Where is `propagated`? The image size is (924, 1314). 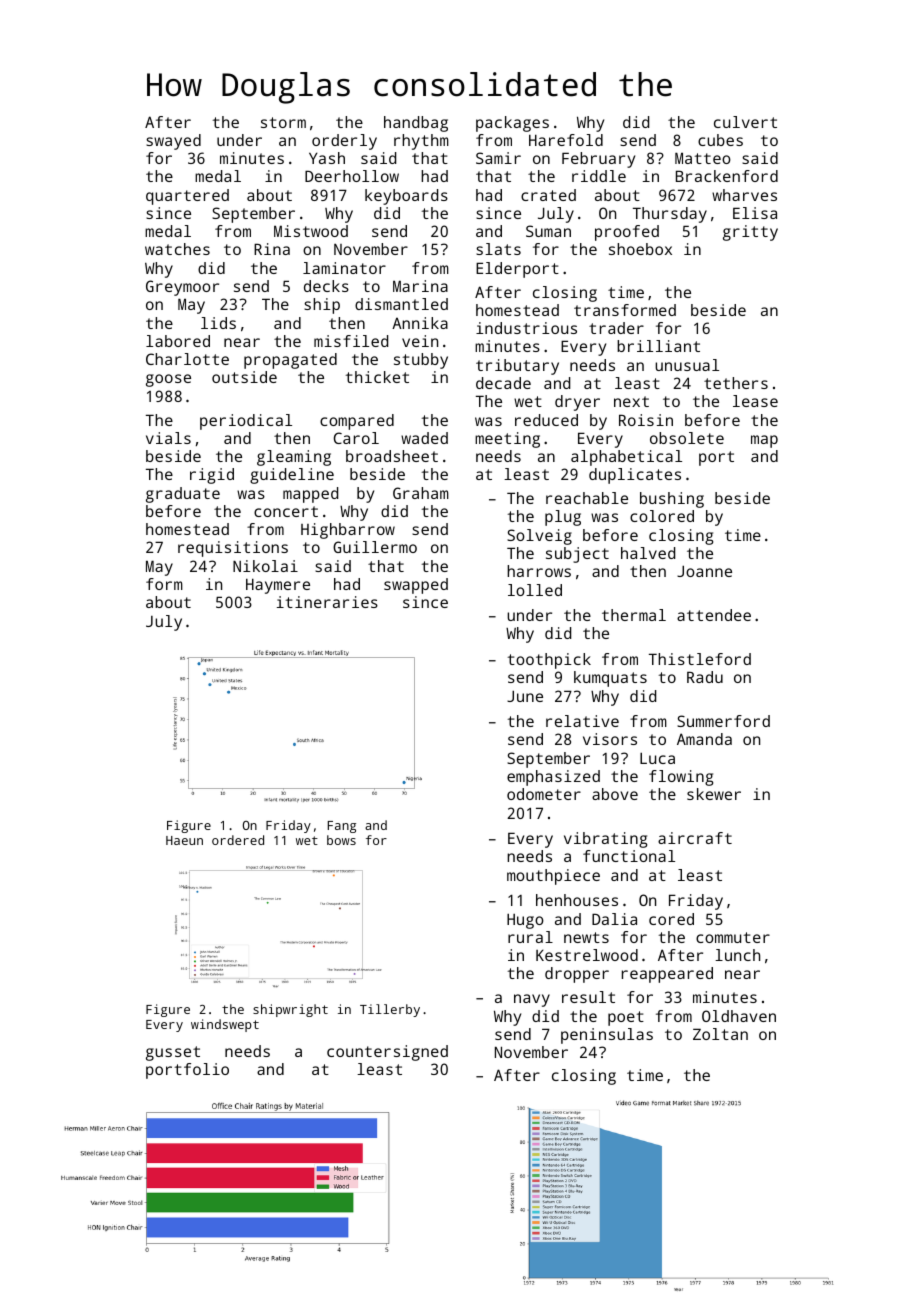 propagated is located at coordinates (290, 361).
